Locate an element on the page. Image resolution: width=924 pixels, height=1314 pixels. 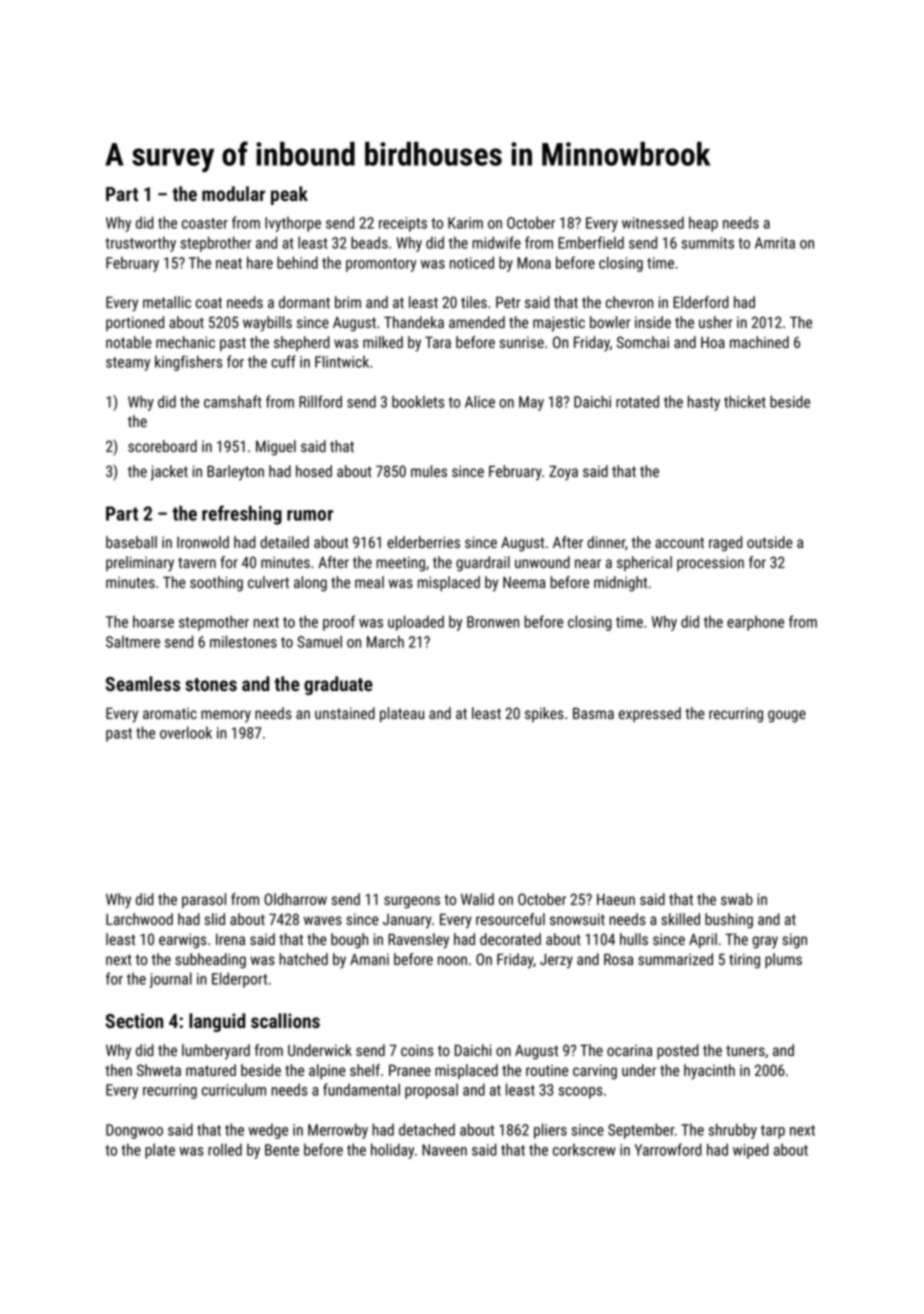
Dongwoo is located at coordinates (134, 1131).
